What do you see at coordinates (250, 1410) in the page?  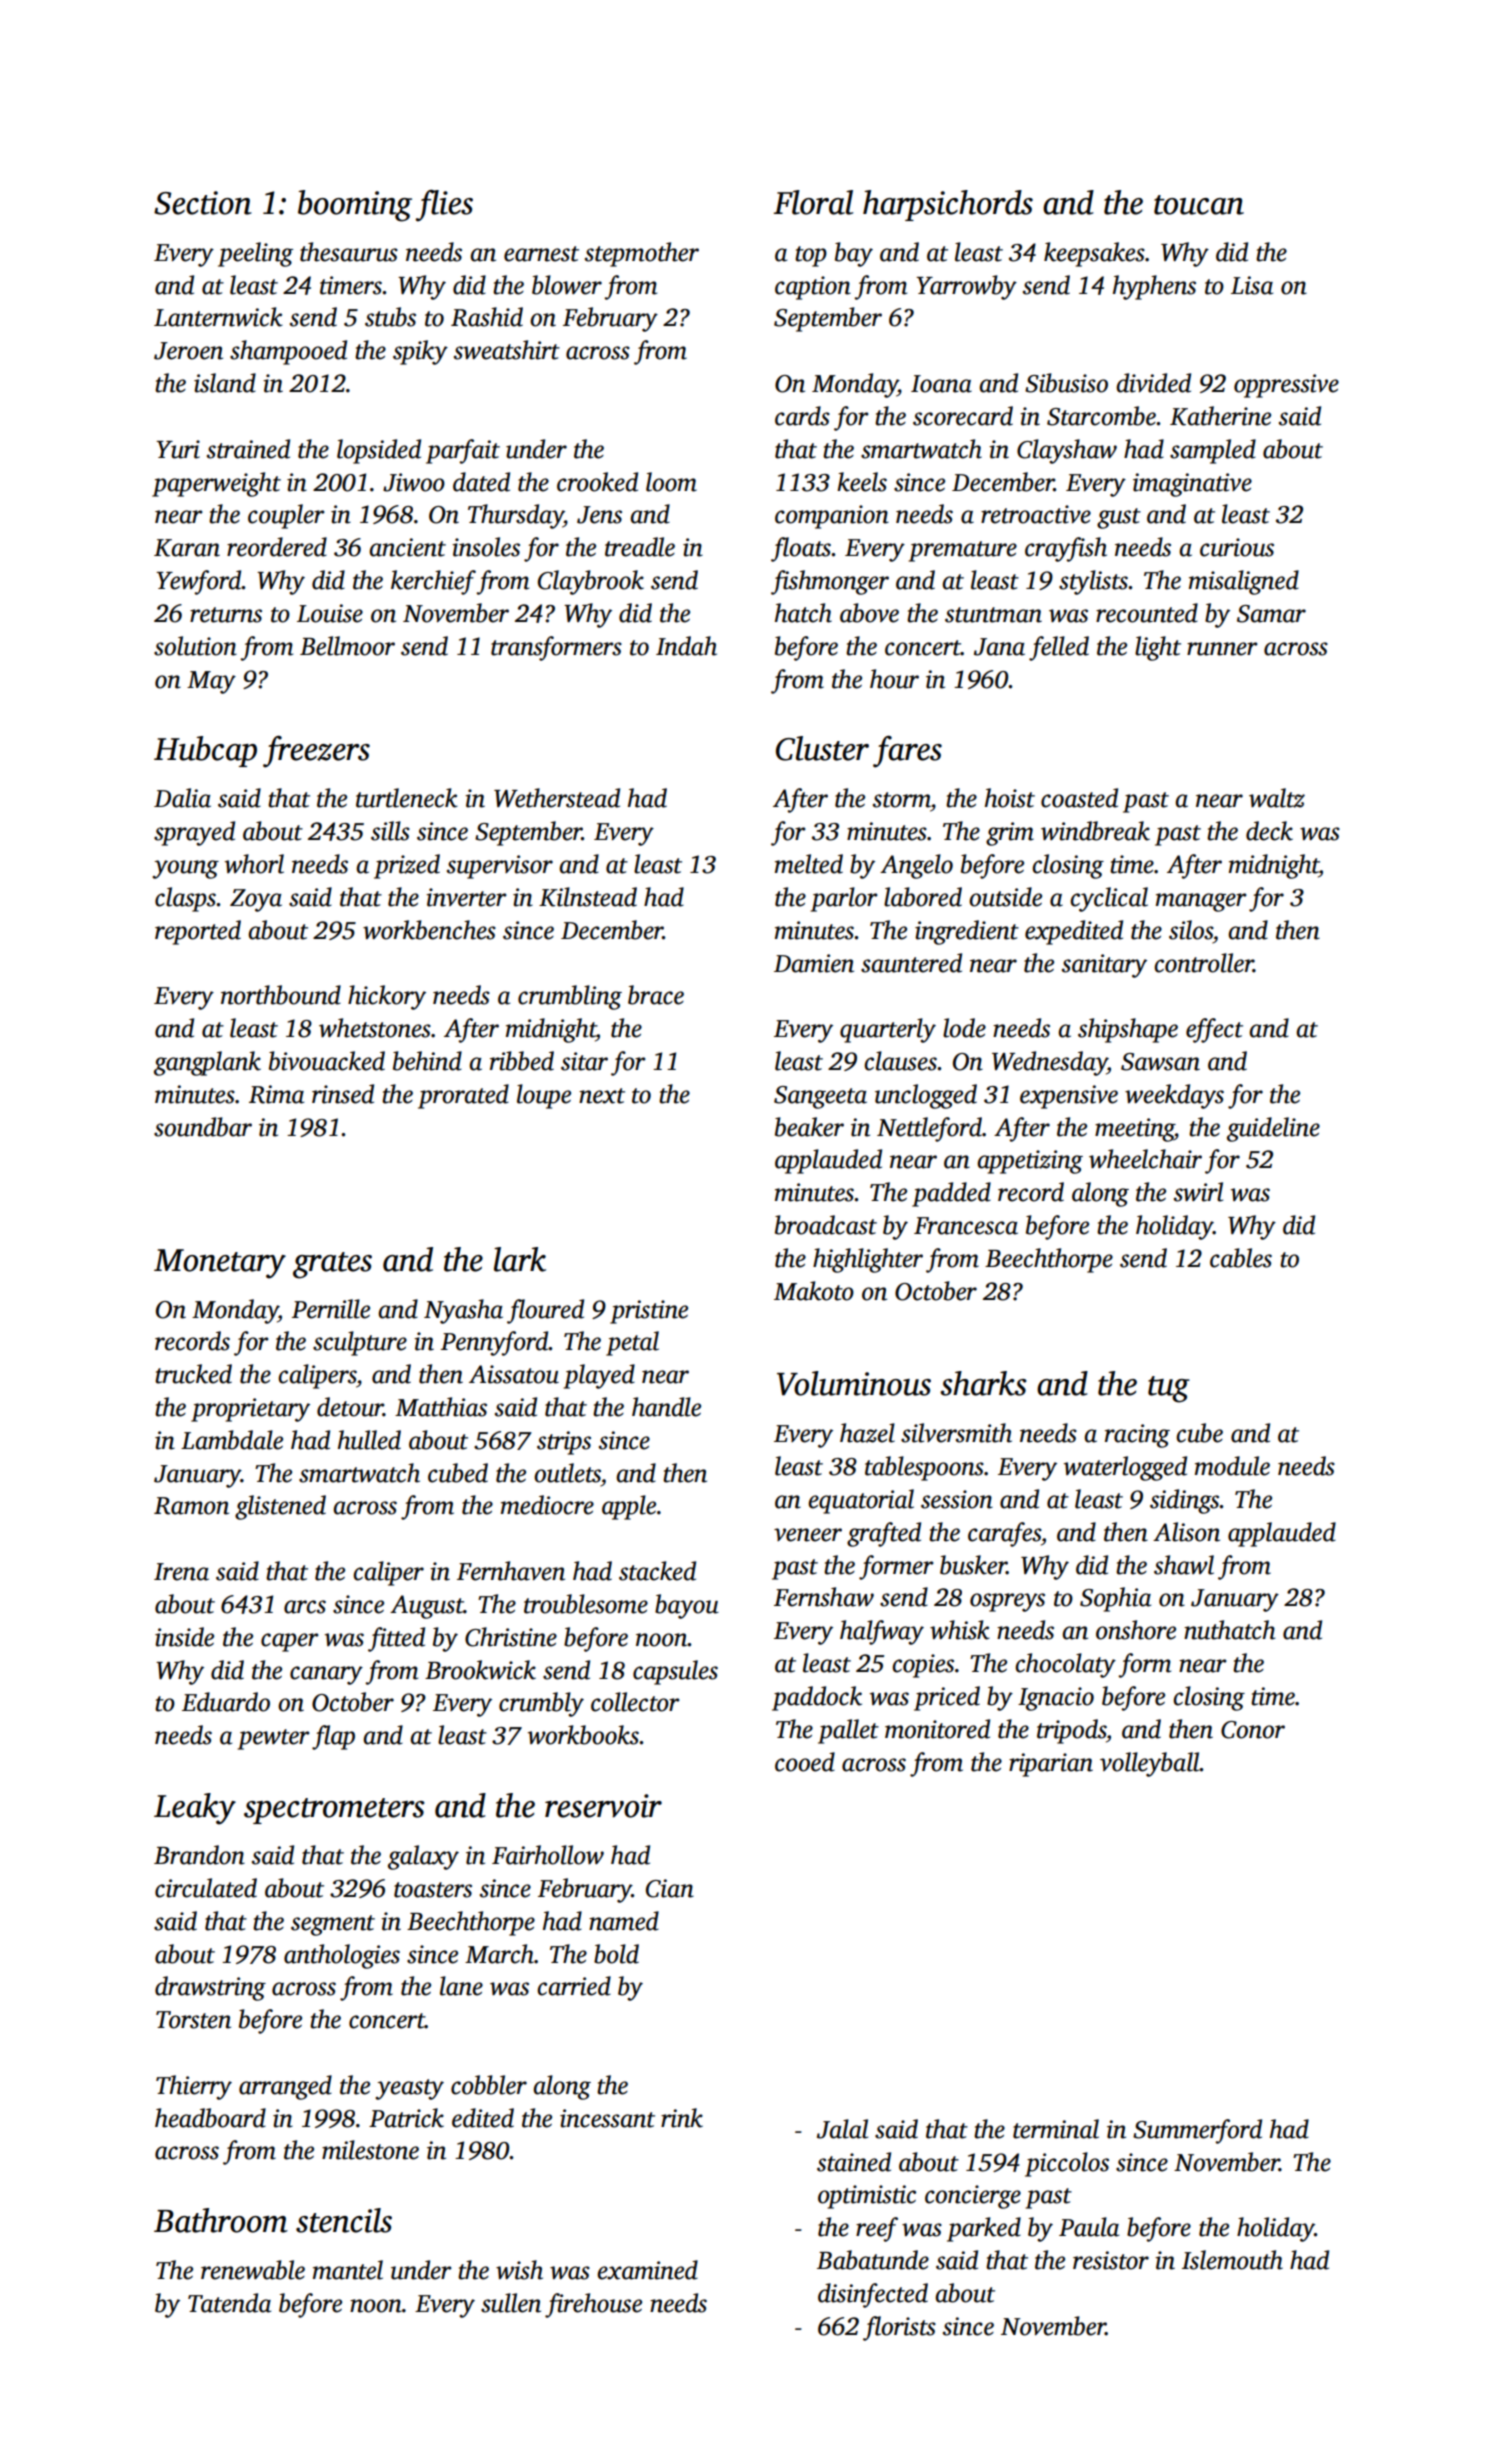 I see `proprietary` at bounding box center [250, 1410].
